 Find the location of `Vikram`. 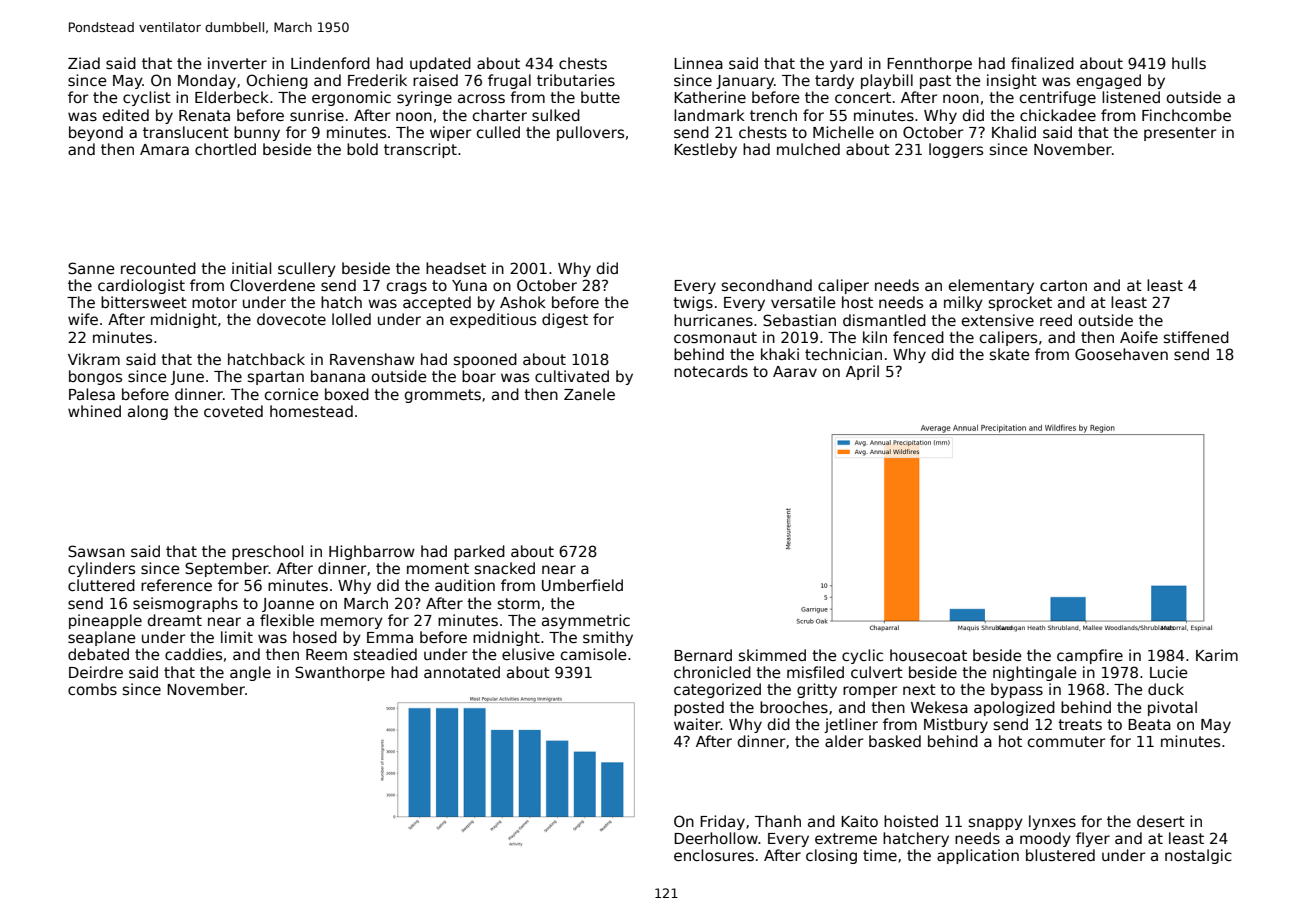

Vikram is located at coordinates (94, 359).
